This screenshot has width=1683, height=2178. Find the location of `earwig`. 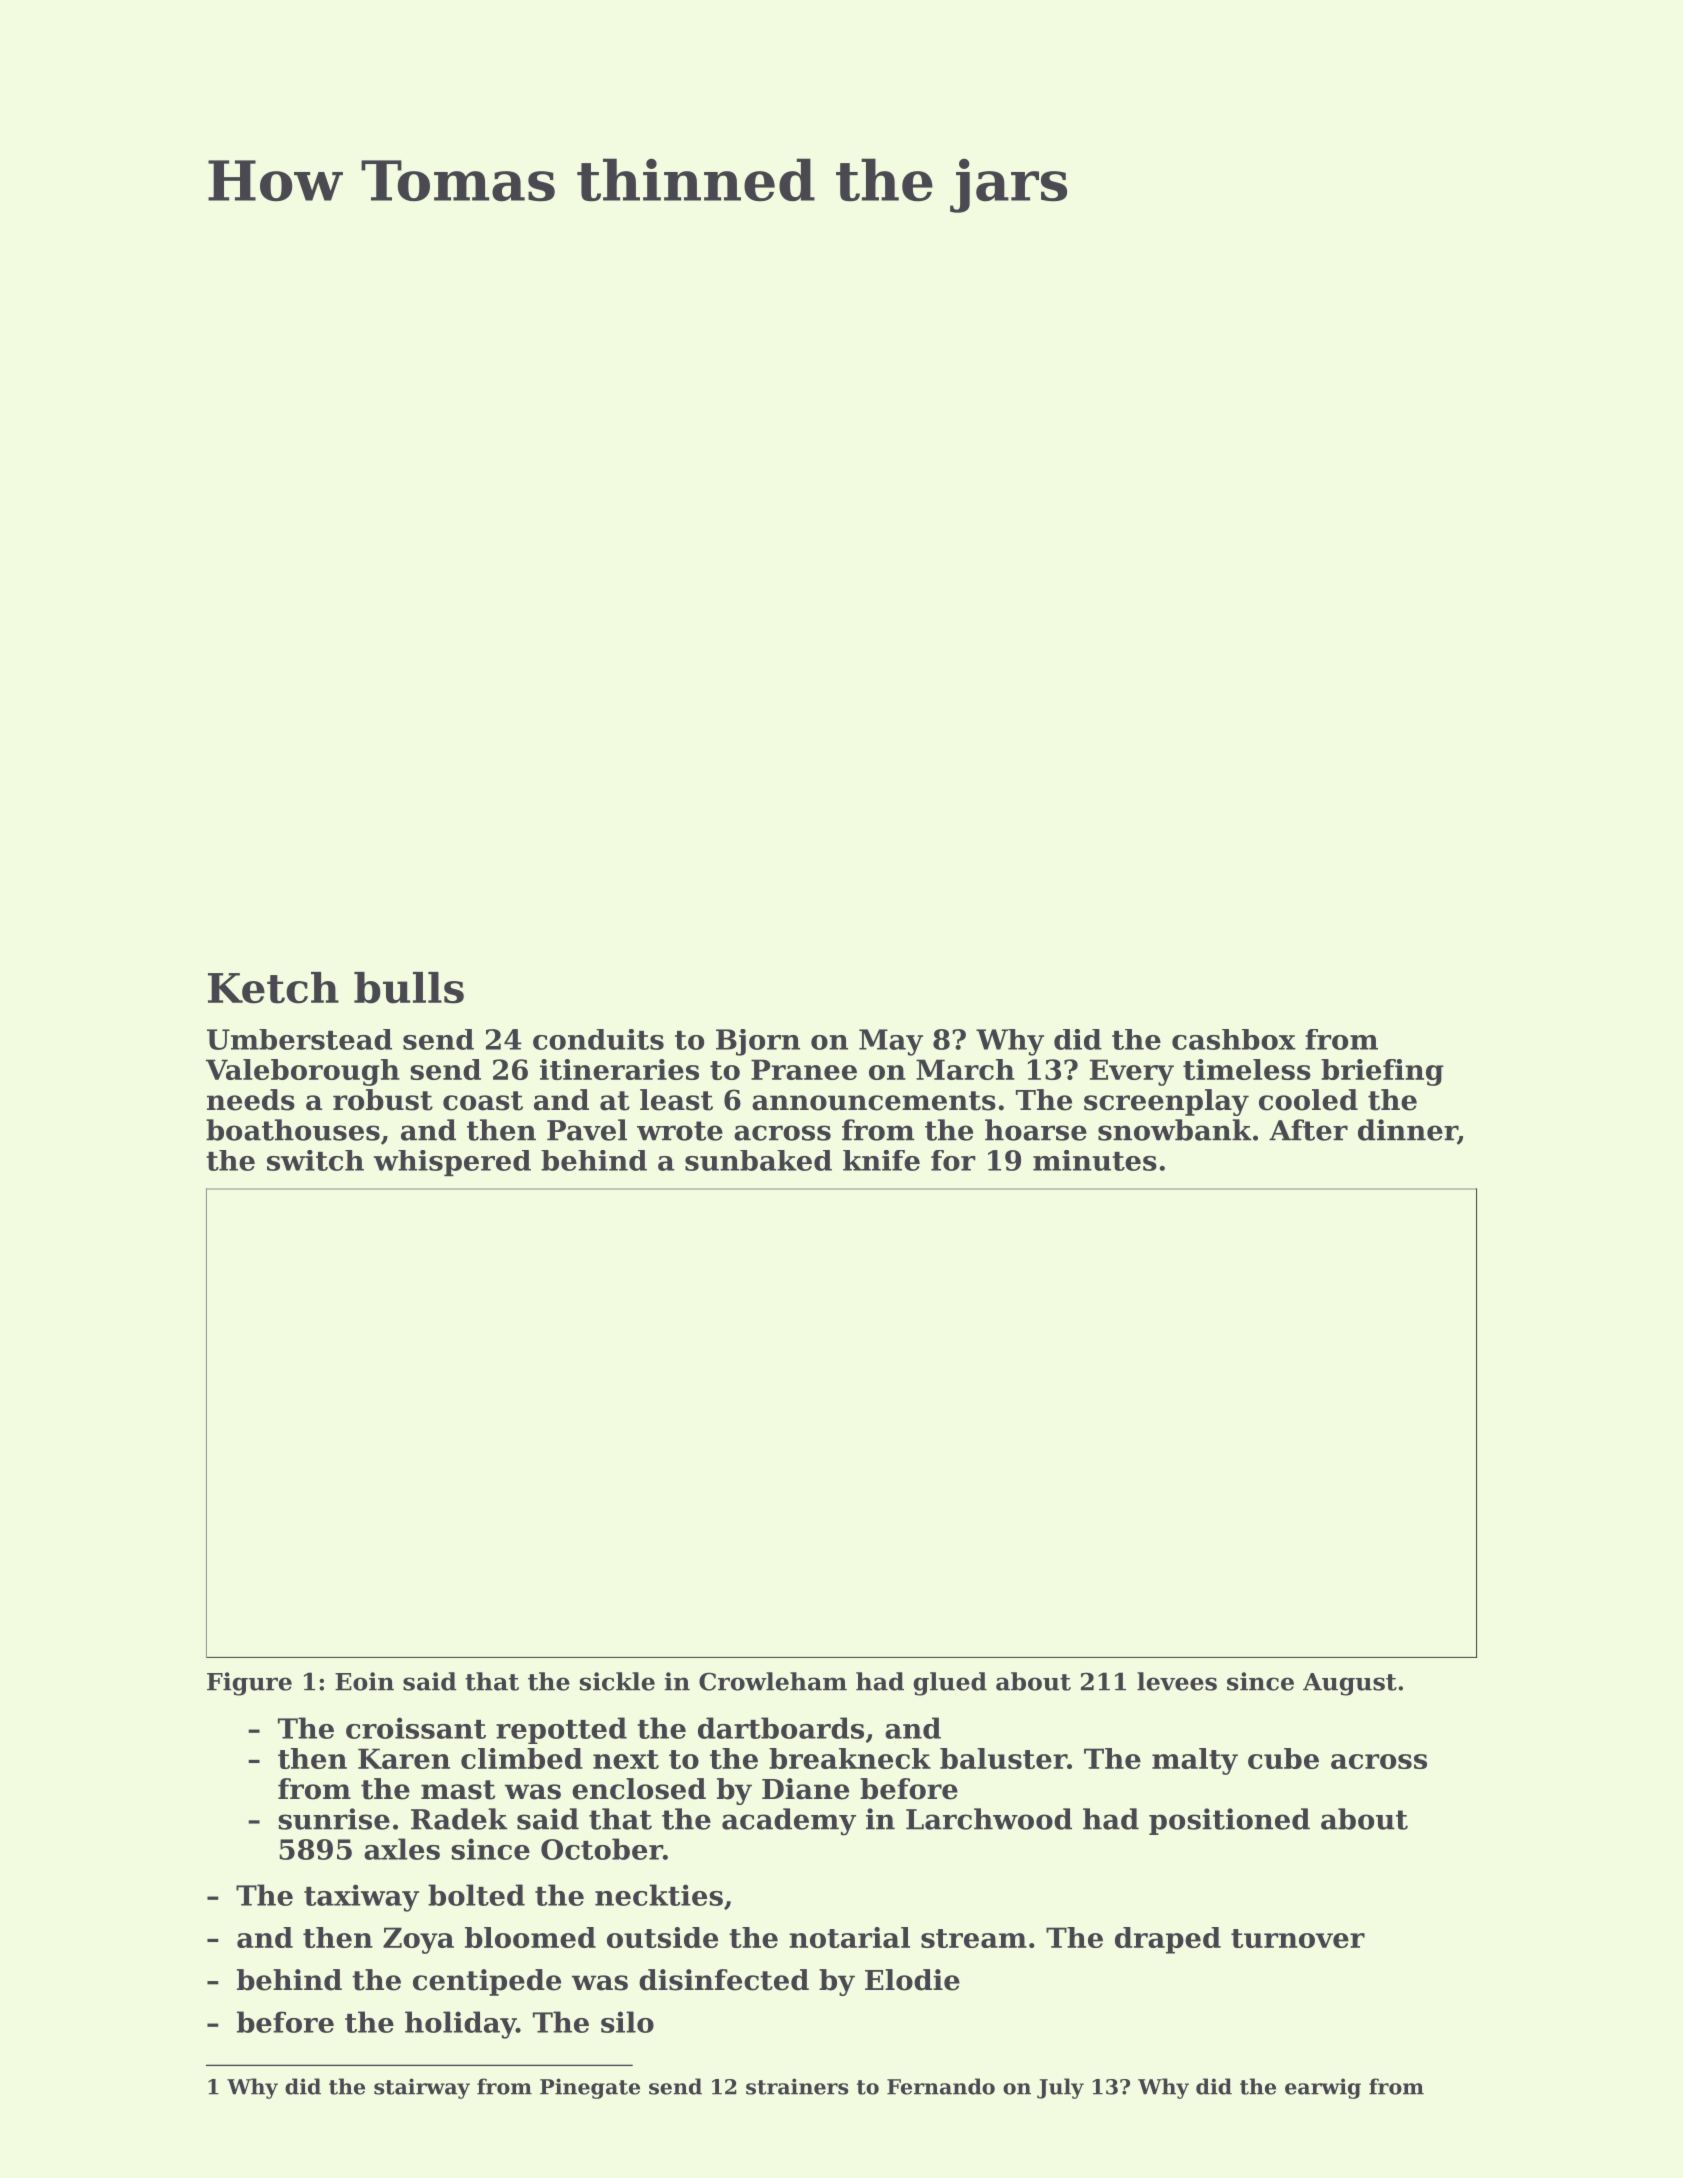

earwig is located at coordinates (1323, 2088).
